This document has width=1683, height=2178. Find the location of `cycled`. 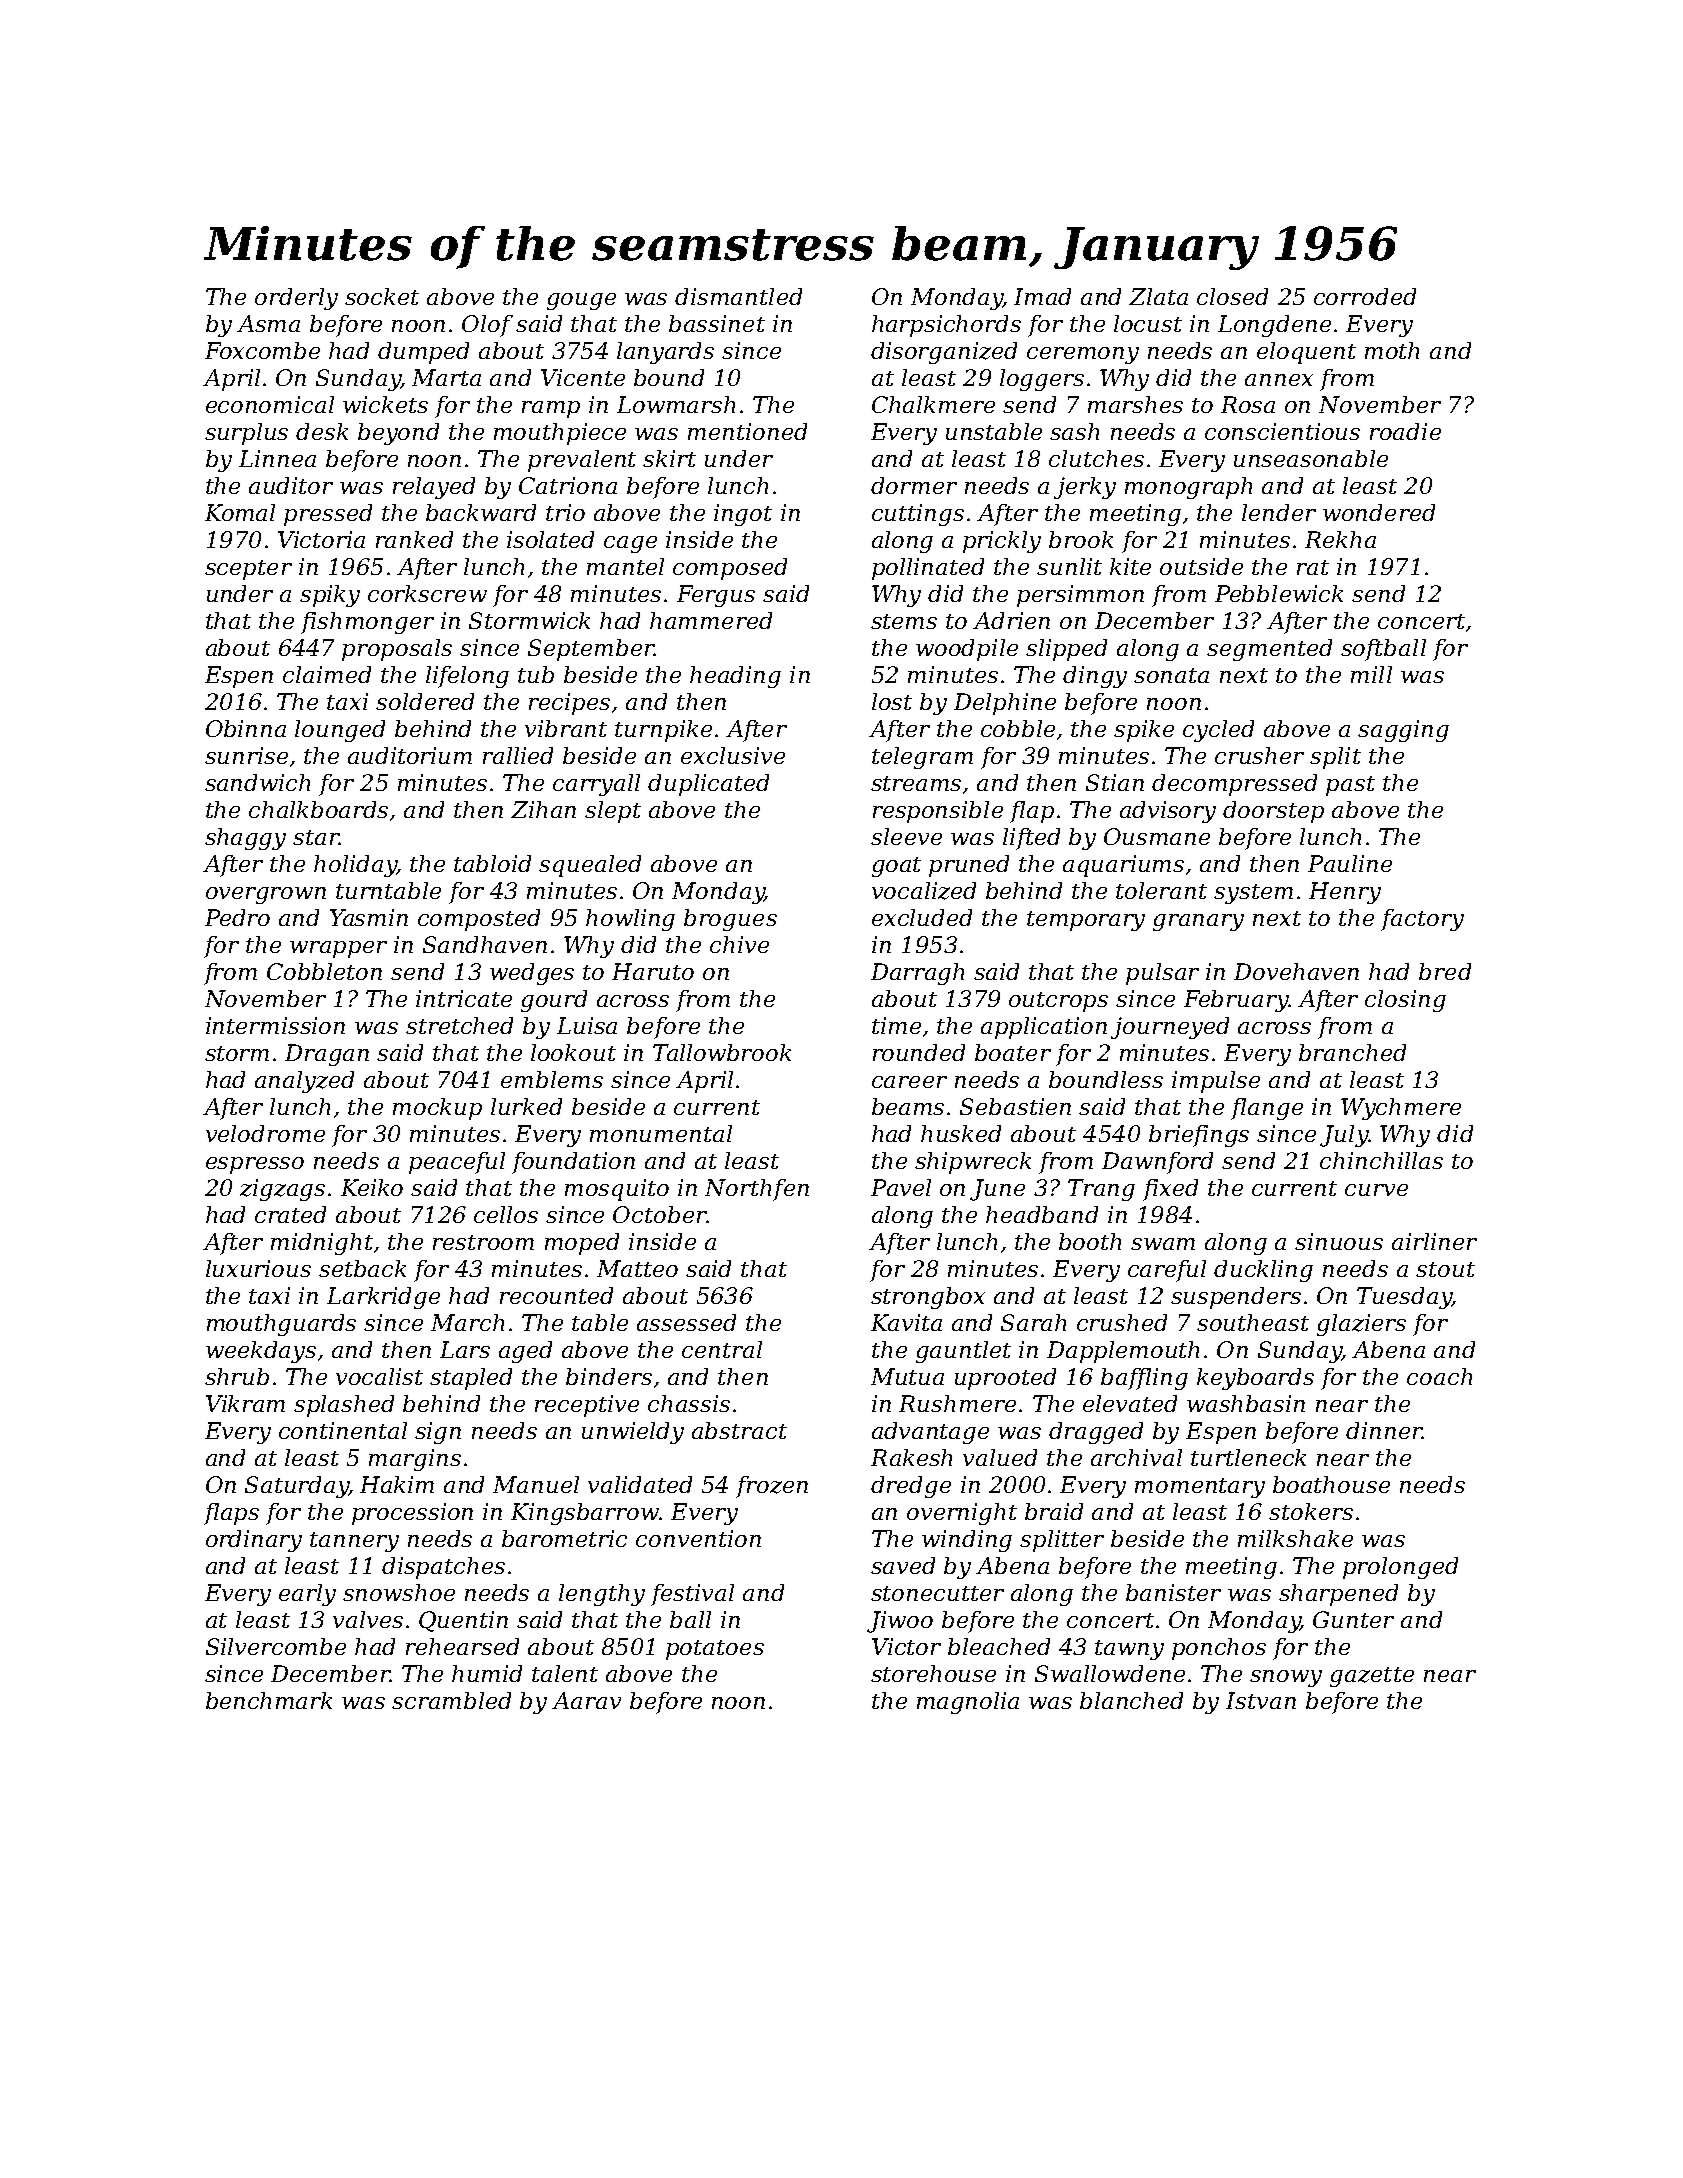

cycled is located at coordinates (1218, 731).
